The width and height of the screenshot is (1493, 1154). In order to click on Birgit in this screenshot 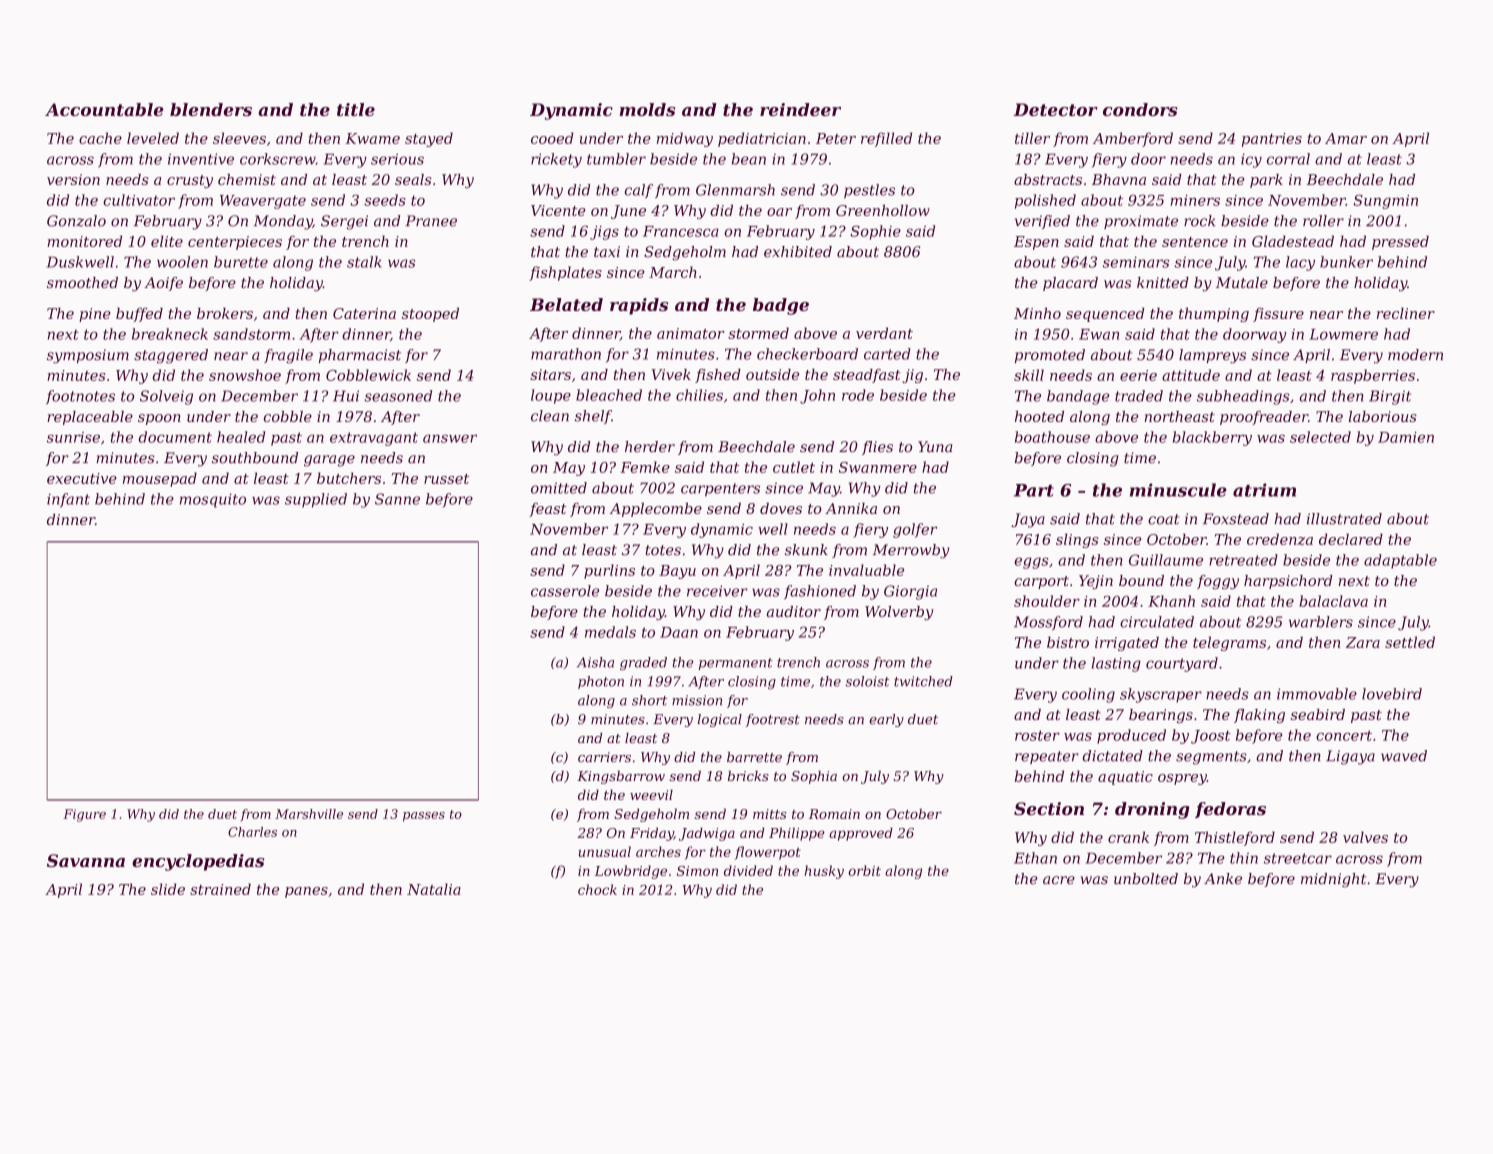, I will do `click(1390, 397)`.
